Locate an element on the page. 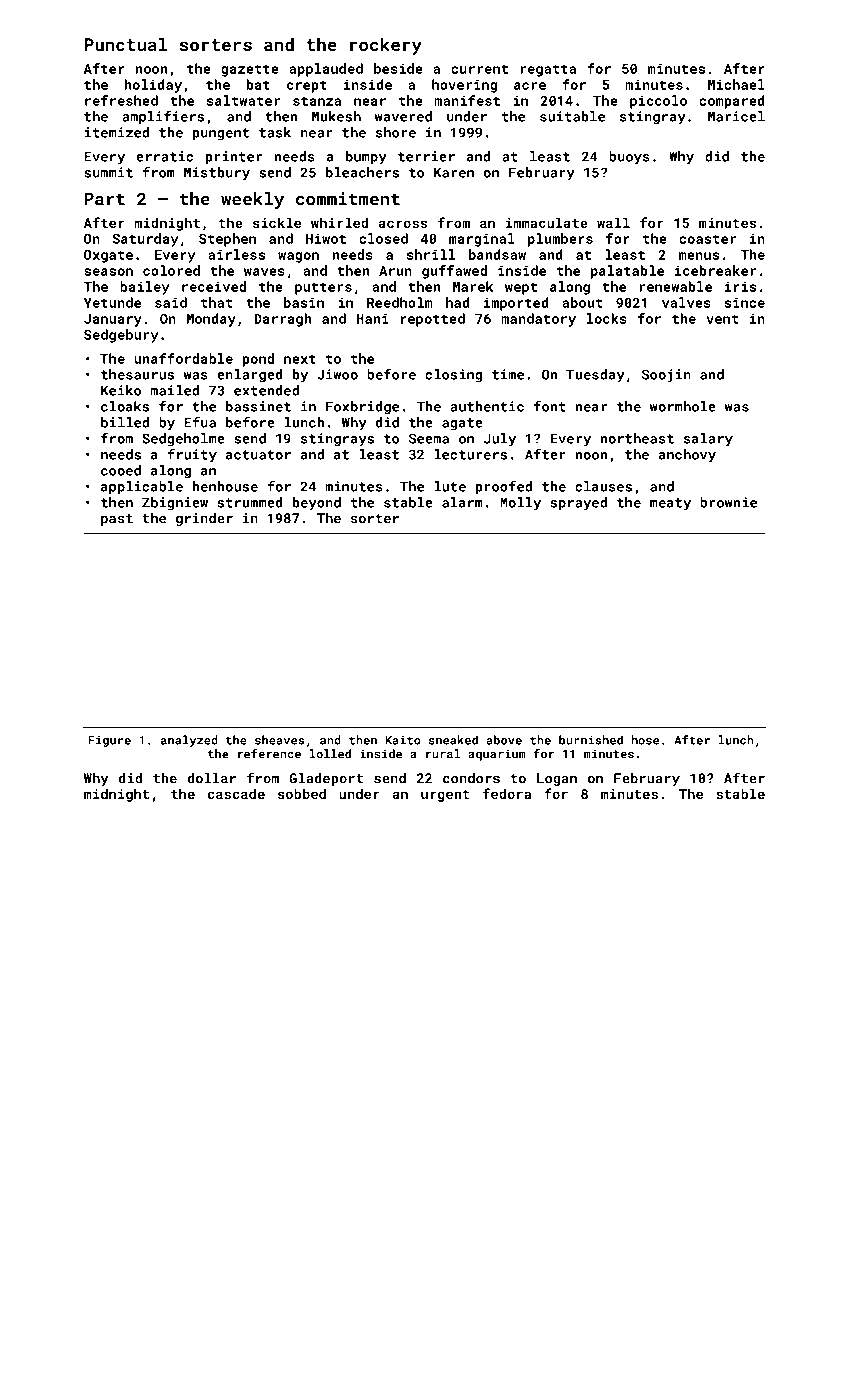 This document has height=1400, width=849. past is located at coordinates (117, 520).
